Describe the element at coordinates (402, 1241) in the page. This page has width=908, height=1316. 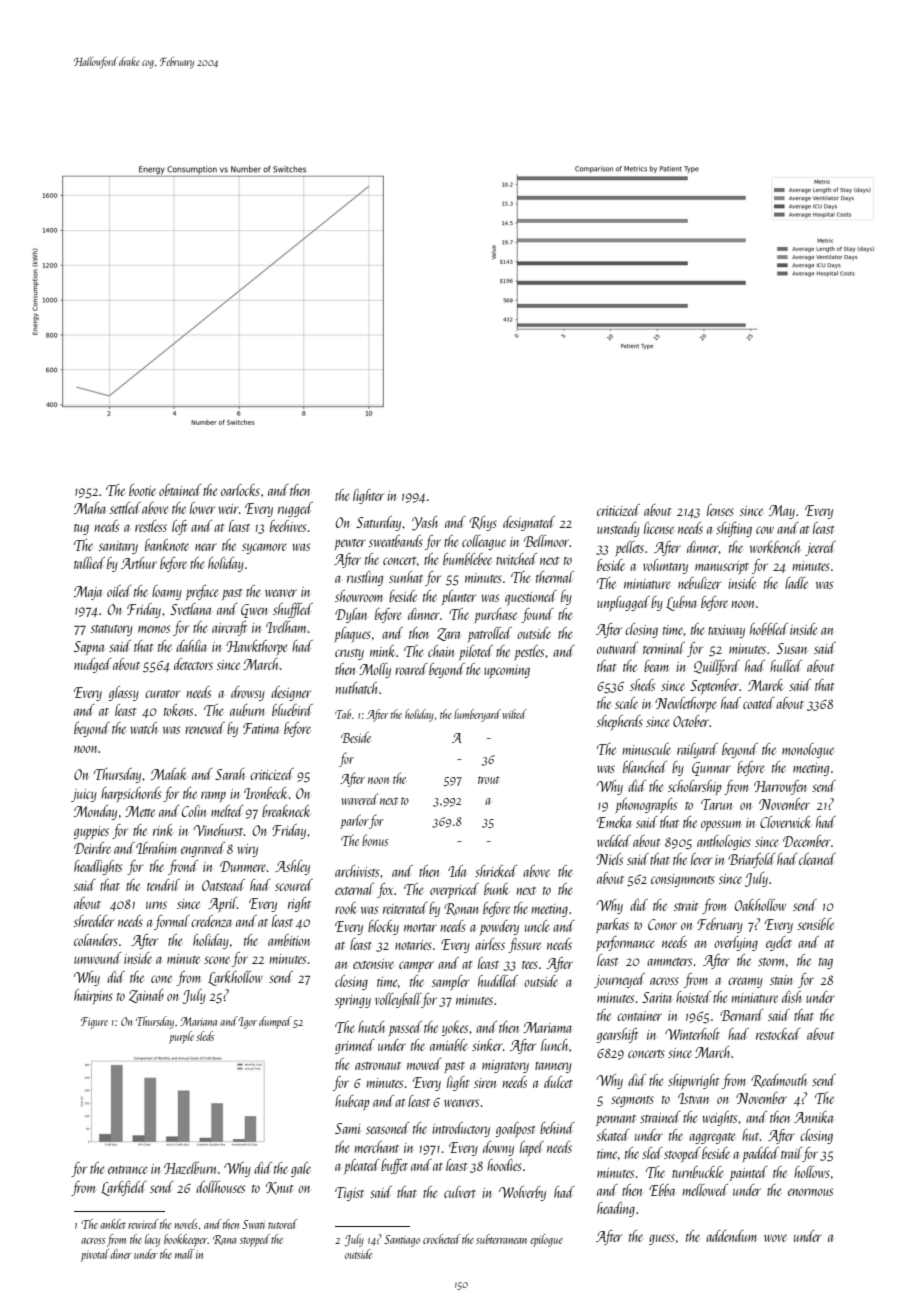
I see `Santiago` at that location.
